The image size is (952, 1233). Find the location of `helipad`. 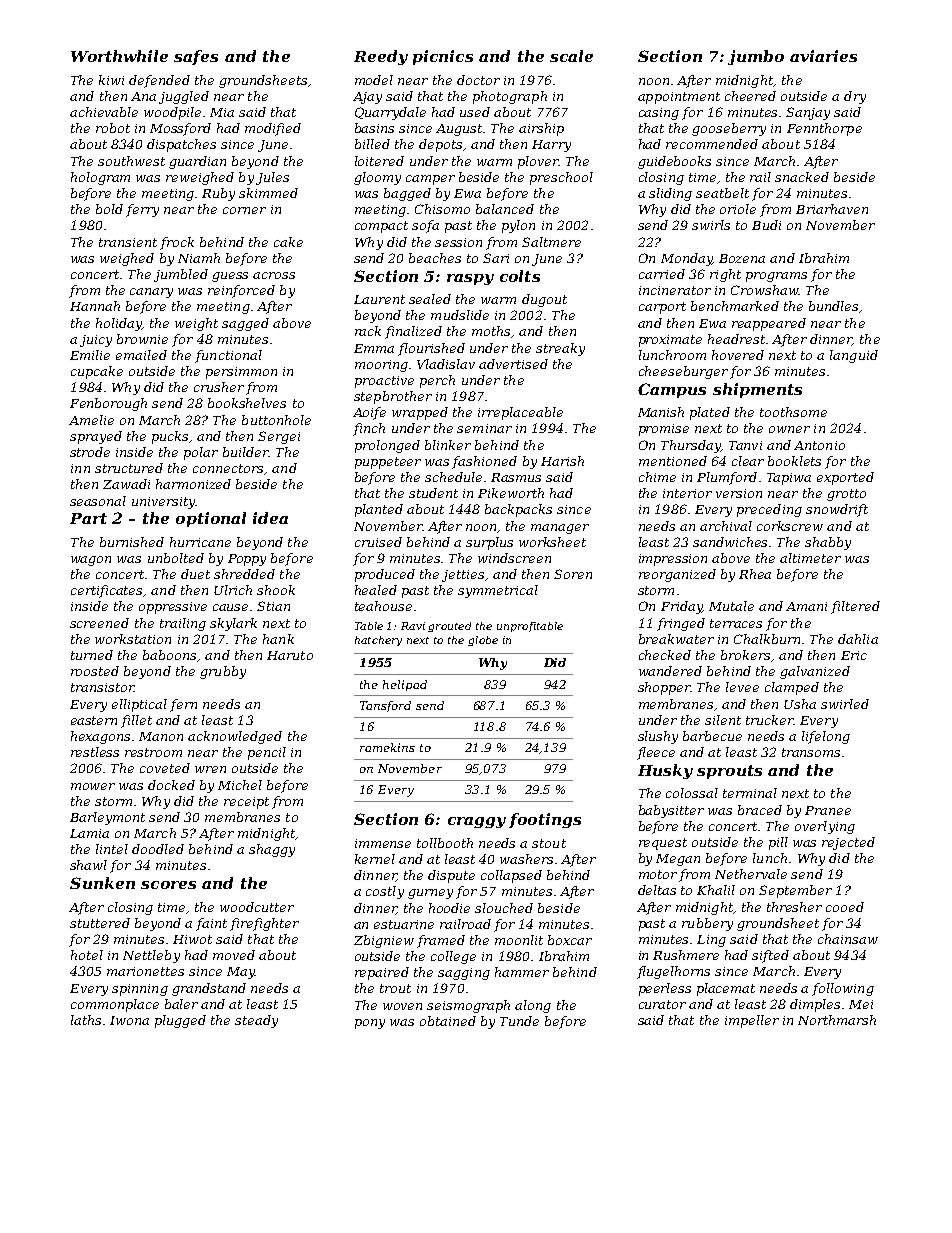

helipad is located at coordinates (405, 685).
